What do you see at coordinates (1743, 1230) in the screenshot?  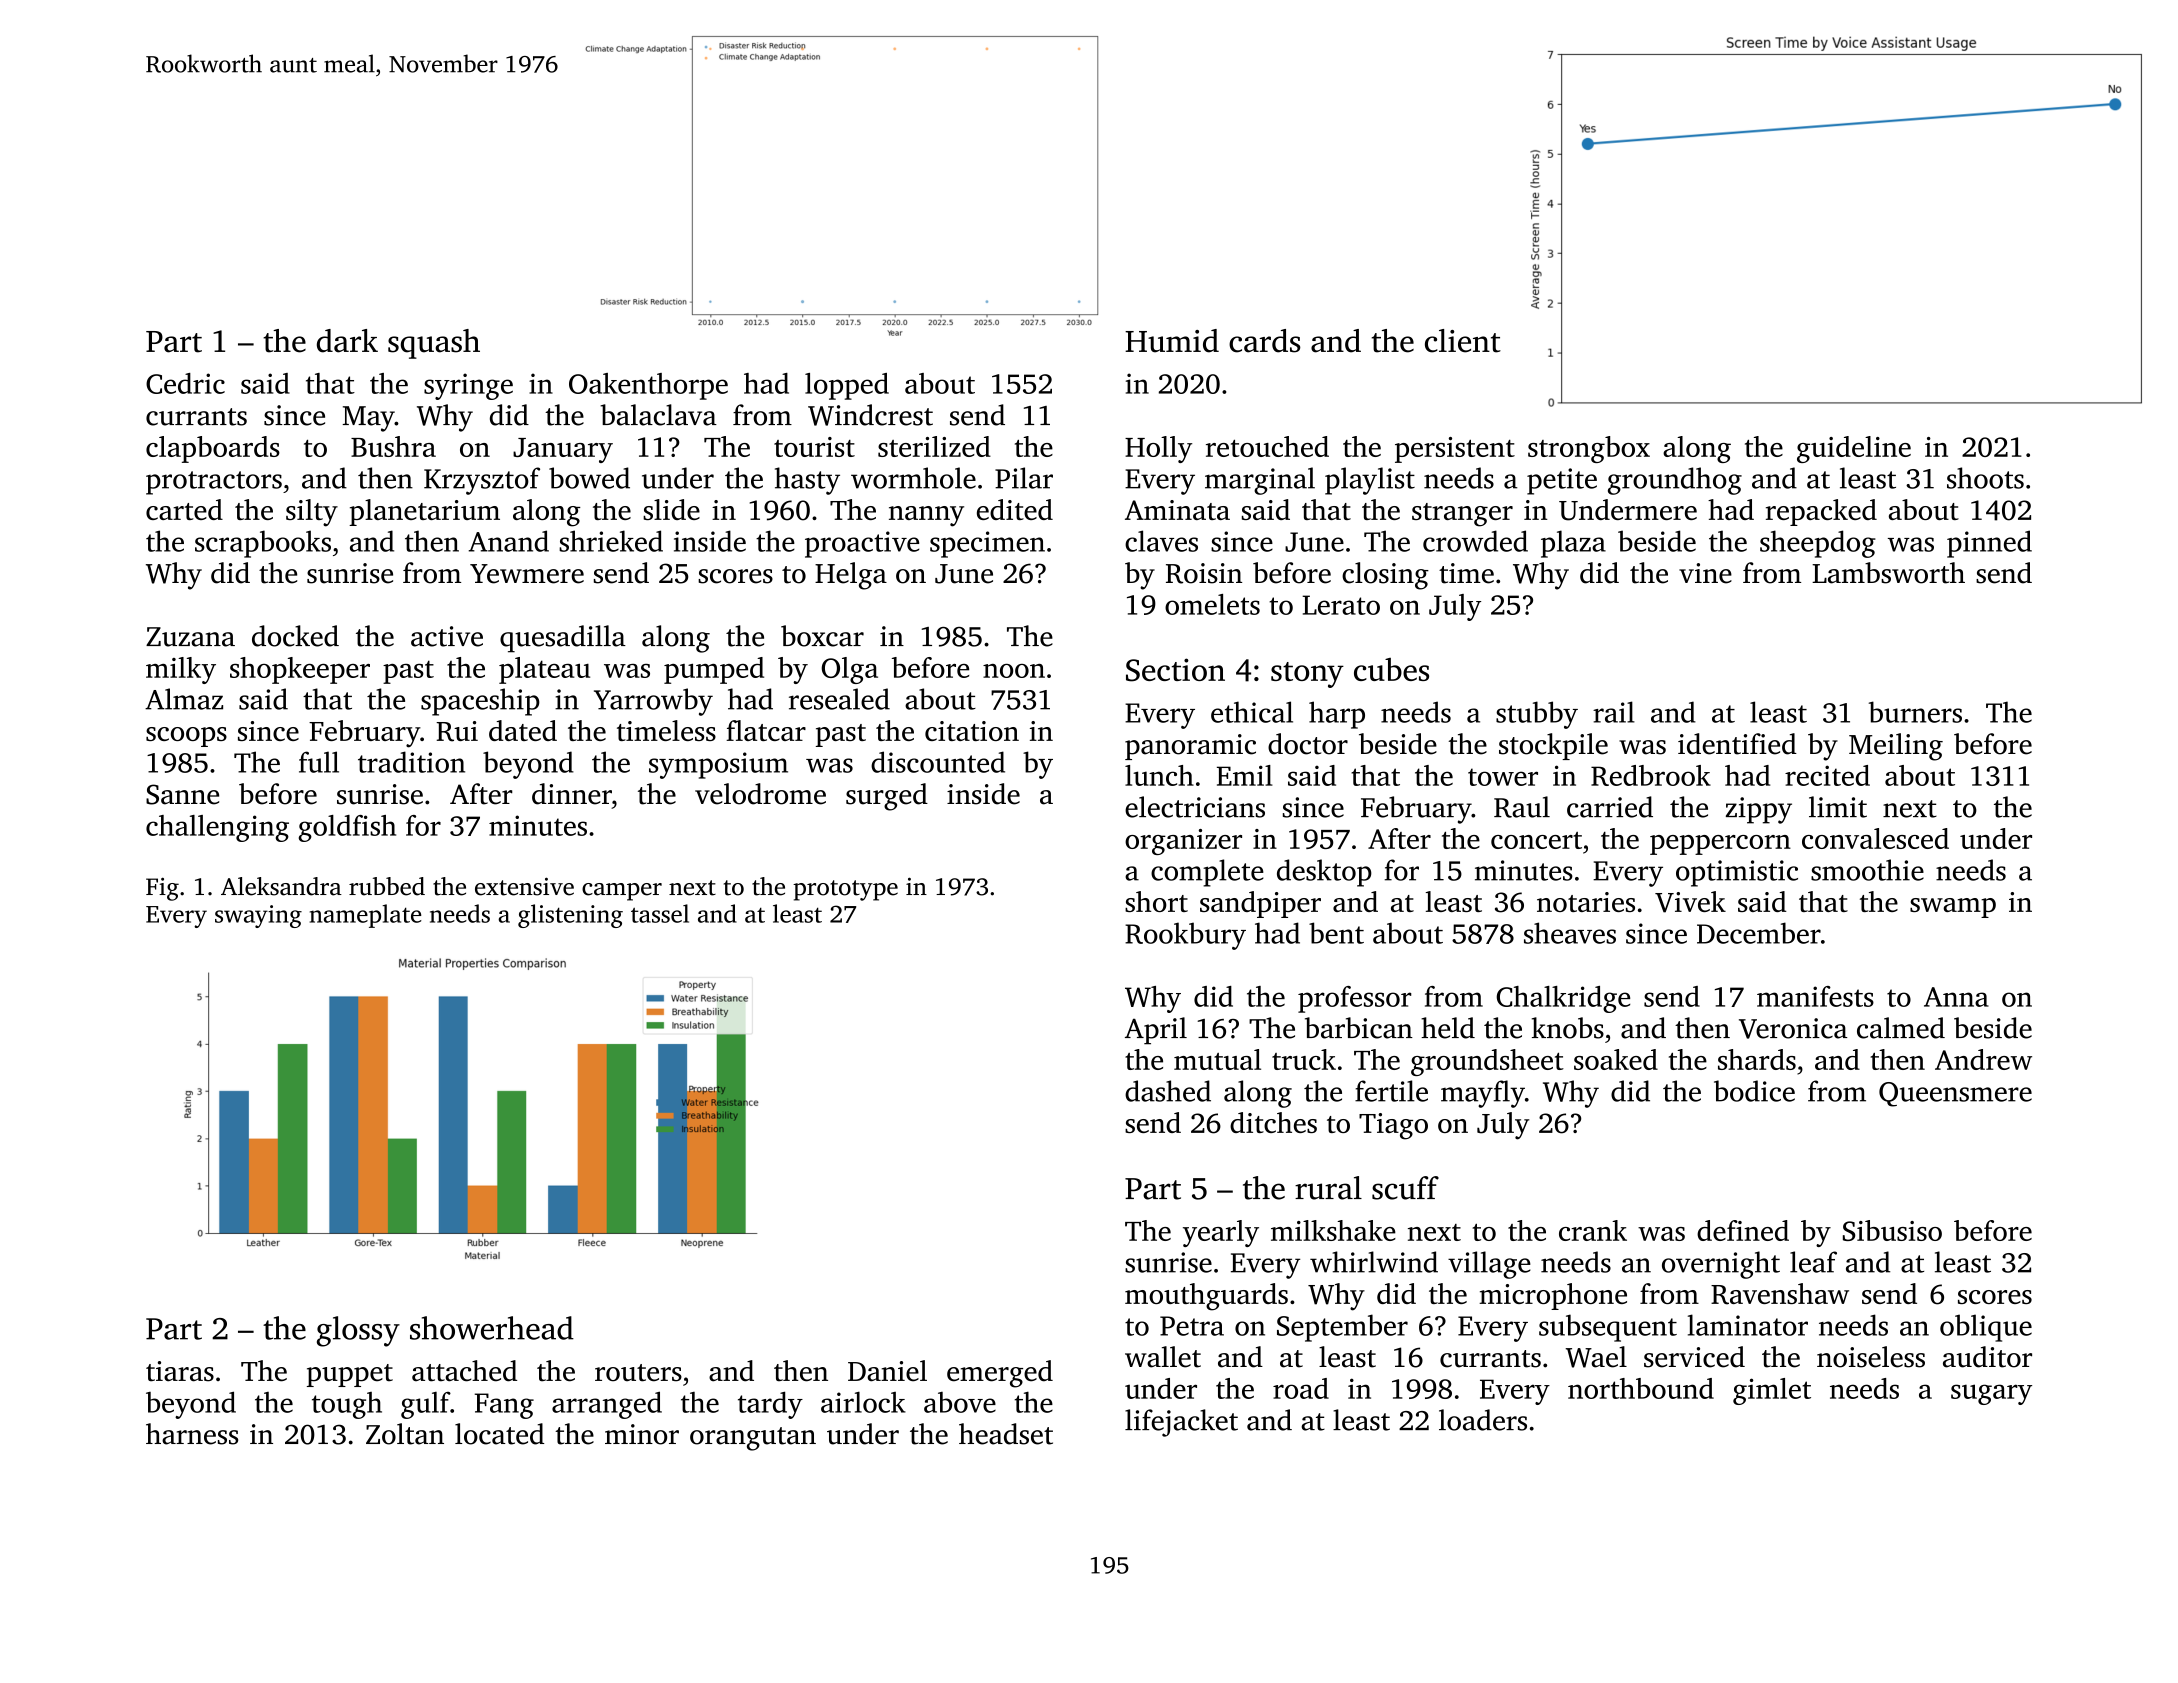 I see `defined` at bounding box center [1743, 1230].
